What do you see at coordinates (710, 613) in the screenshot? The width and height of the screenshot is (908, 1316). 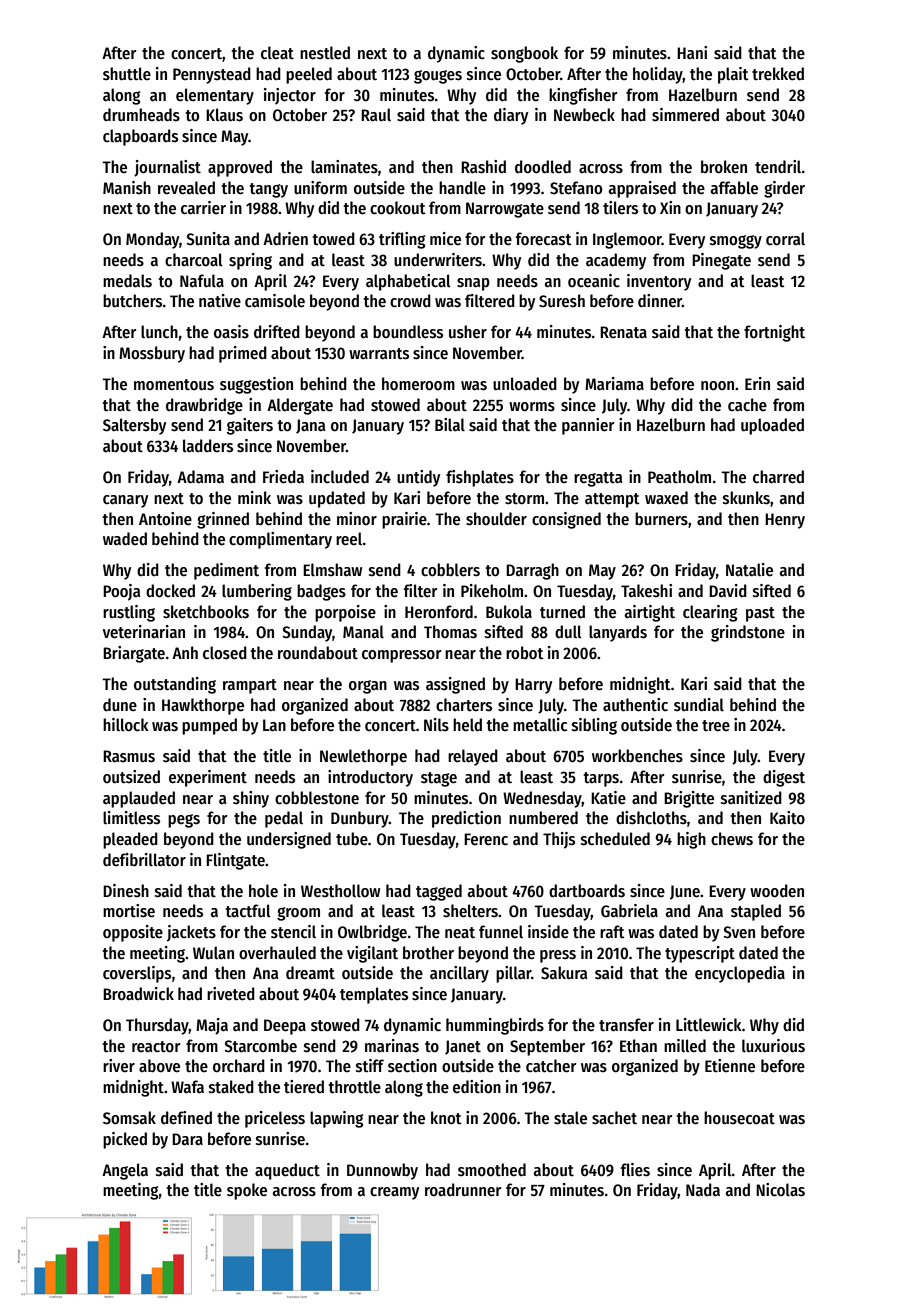 I see `clearing` at bounding box center [710, 613].
